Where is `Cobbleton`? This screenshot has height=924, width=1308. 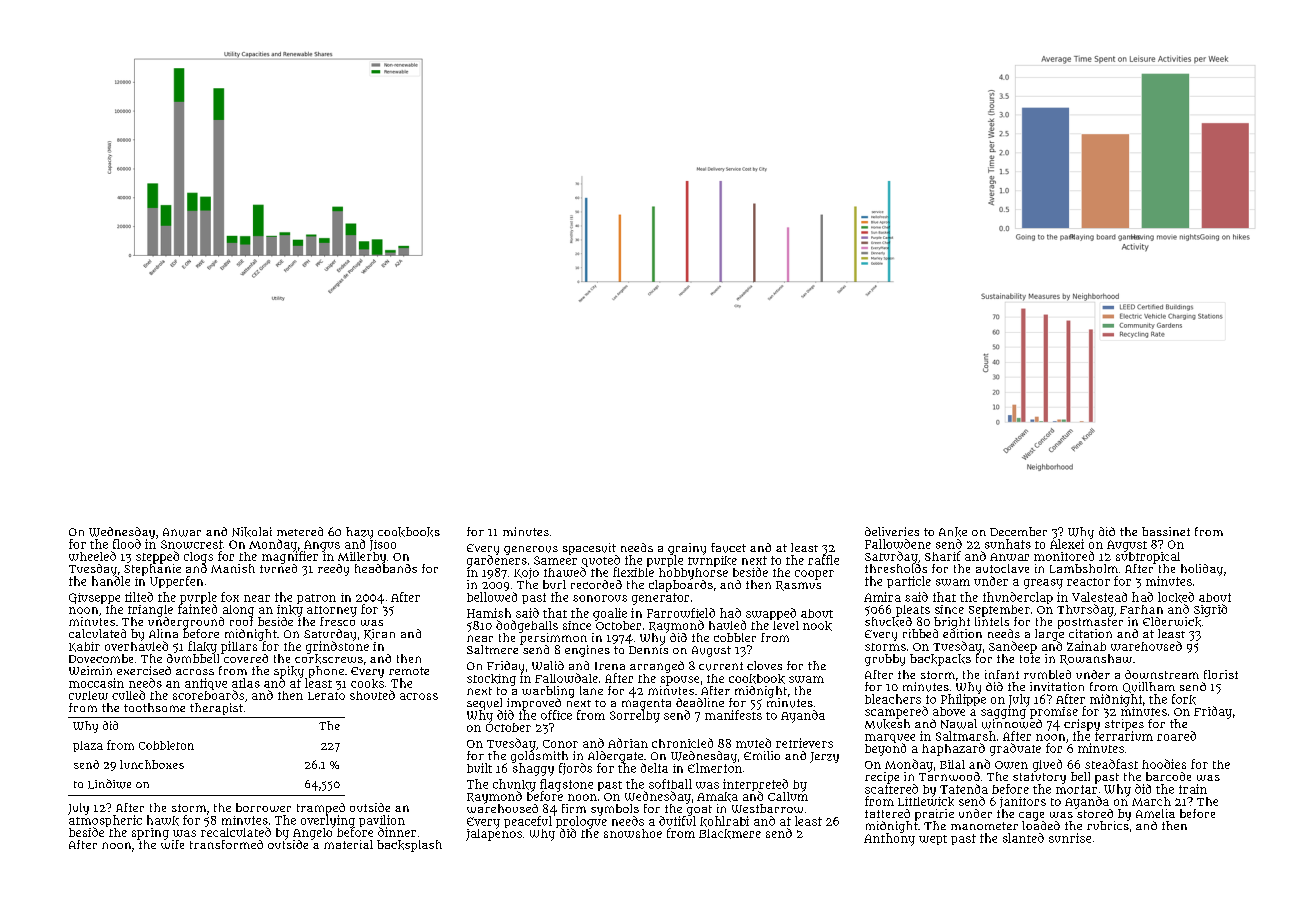
Cobbleton is located at coordinates (166, 745).
